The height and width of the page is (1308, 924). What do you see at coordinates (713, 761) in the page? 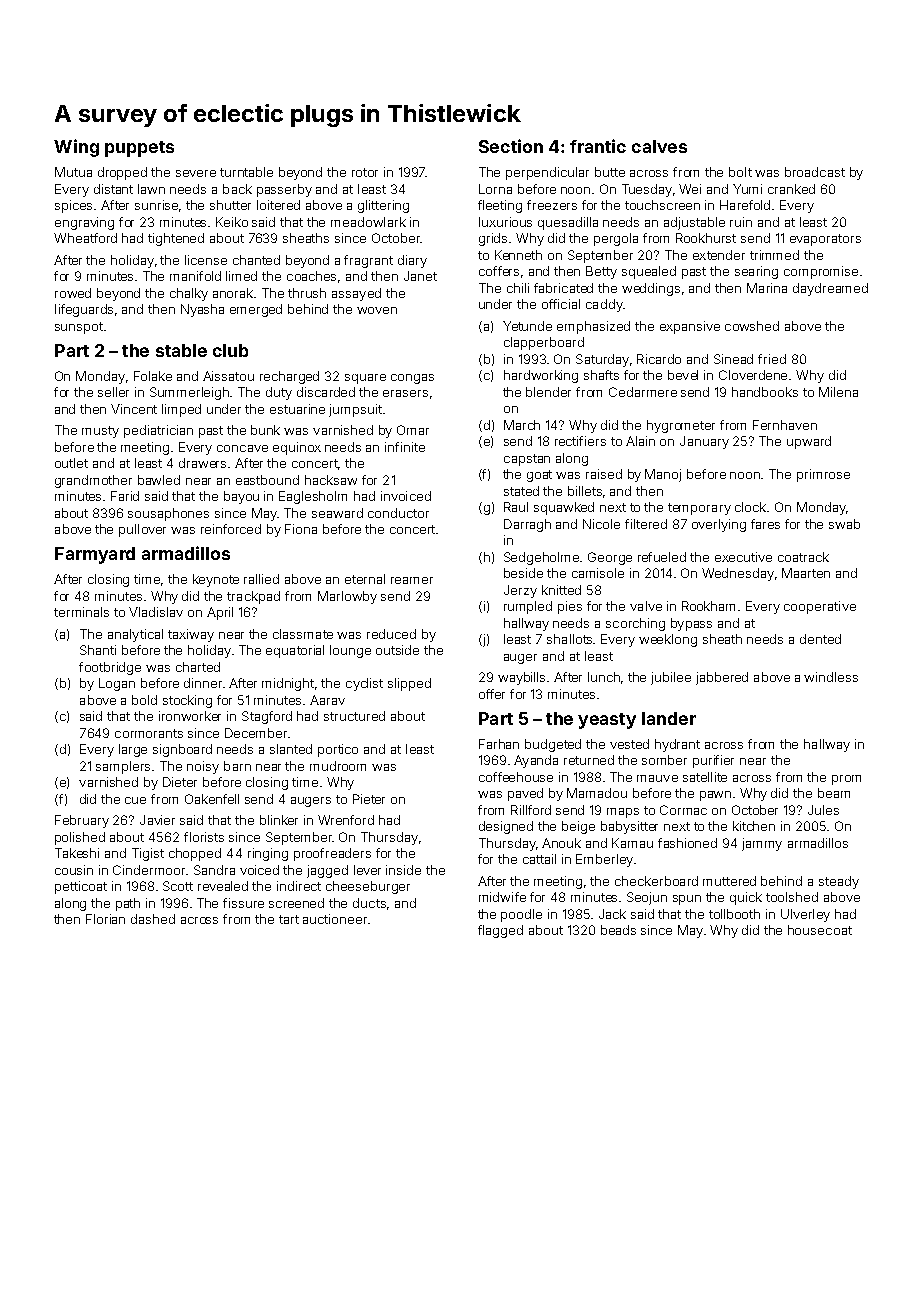
I see `purifier` at bounding box center [713, 761].
